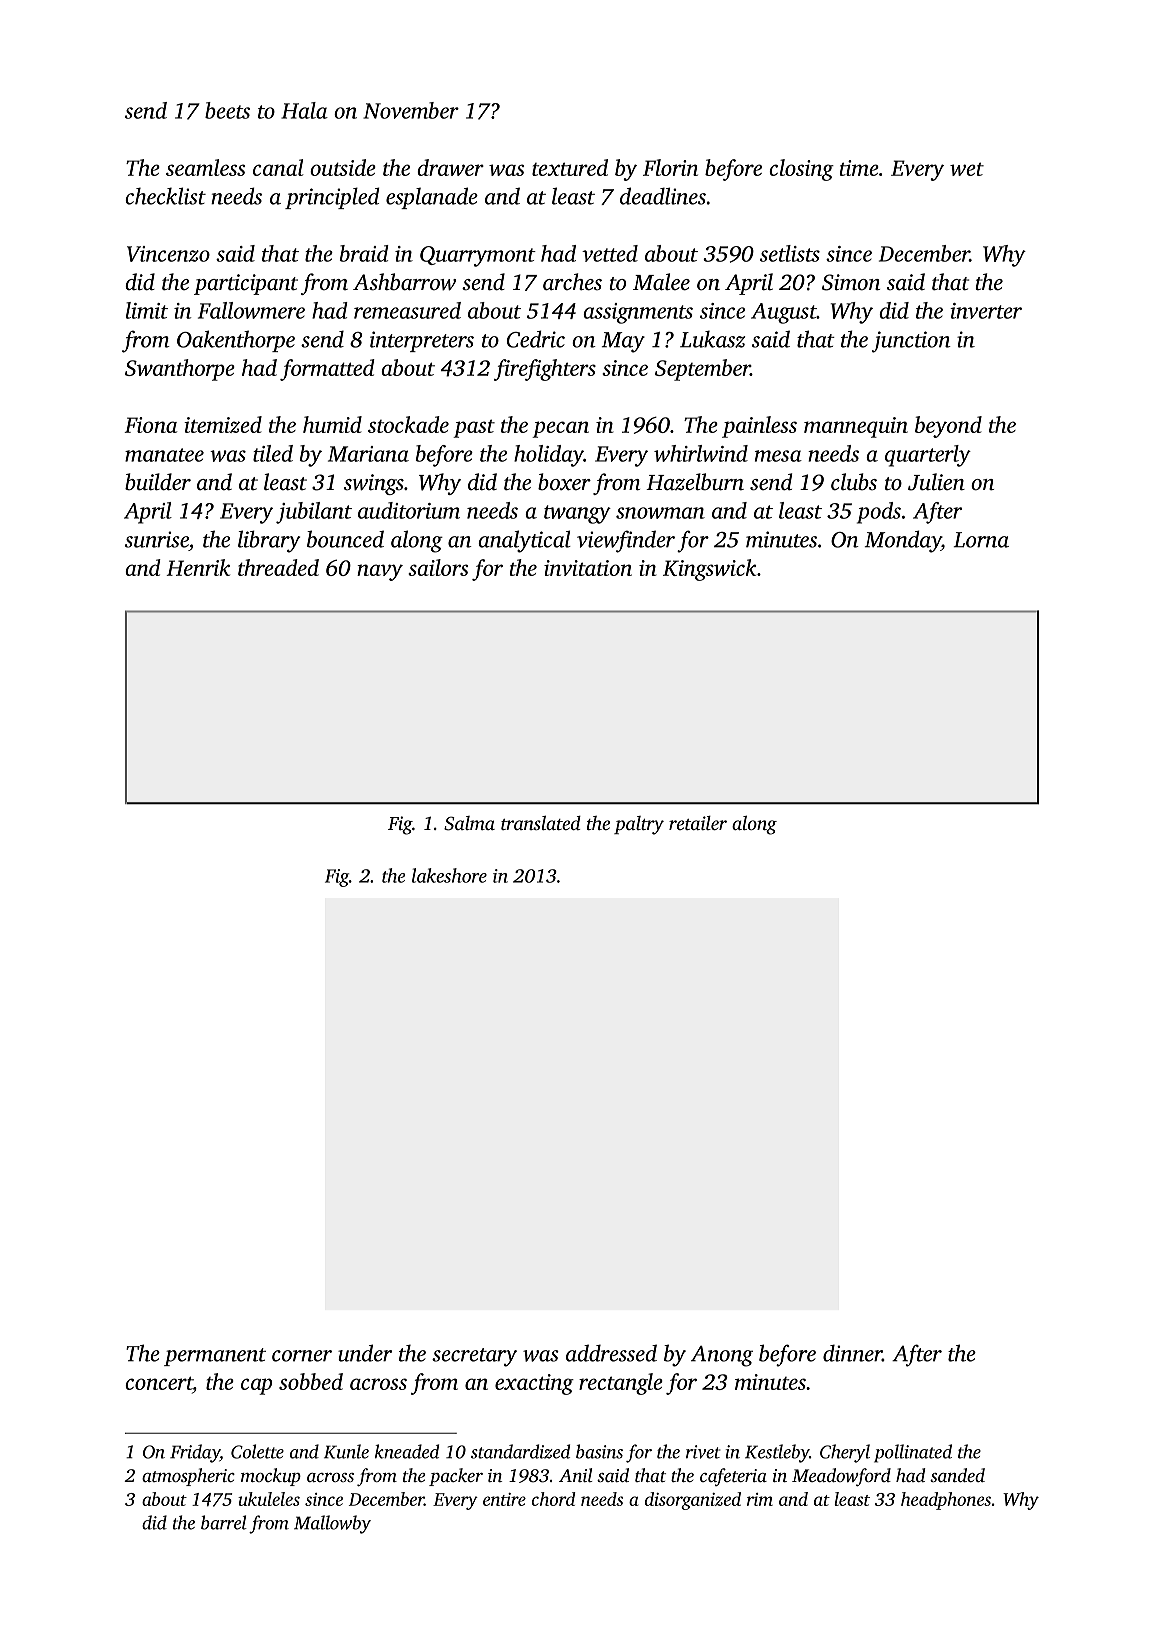 The height and width of the image is (1647, 1164). Describe the element at coordinates (852, 1353) in the image. I see `dinner` at that location.
